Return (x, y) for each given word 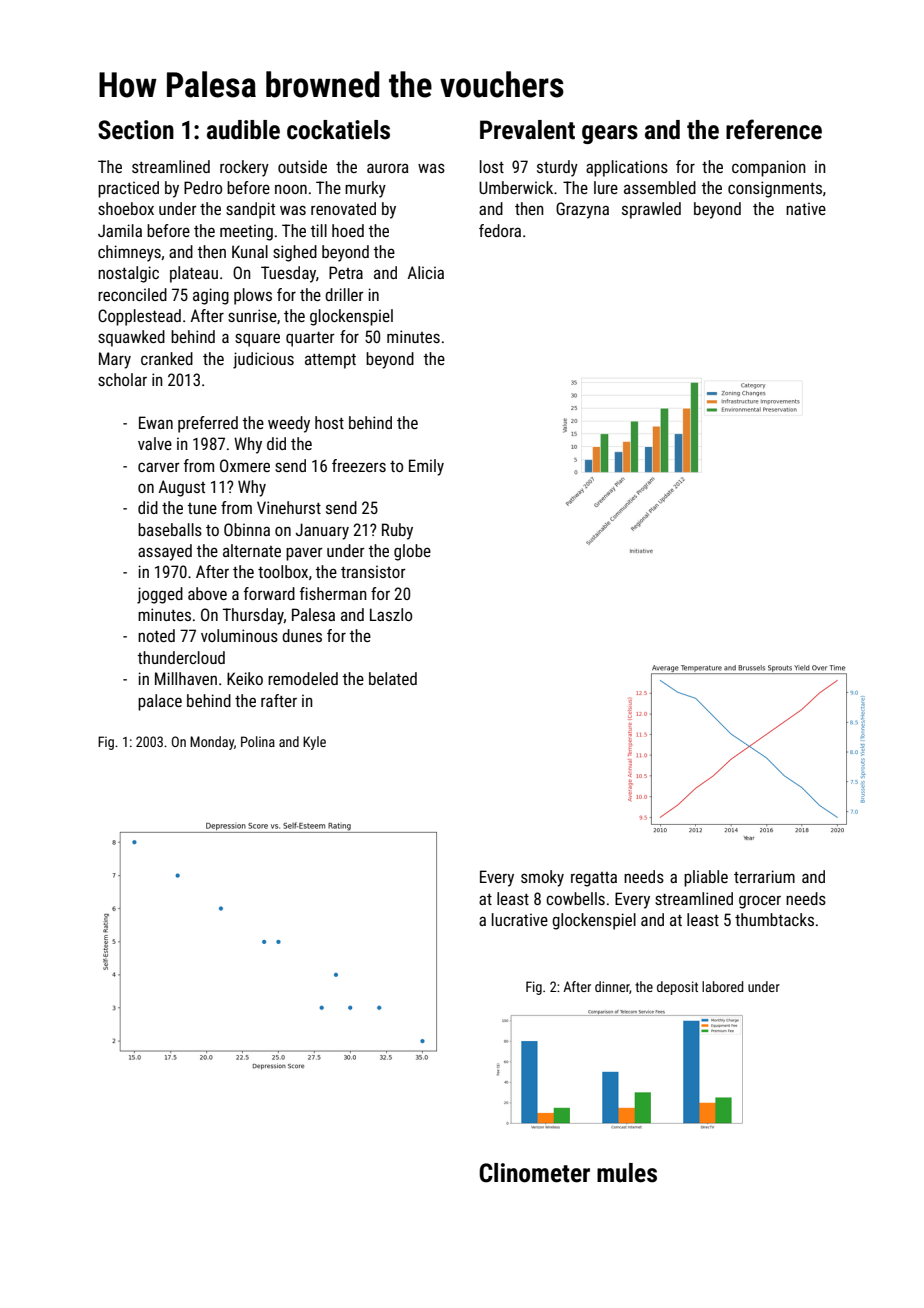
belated (393, 678)
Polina (258, 741)
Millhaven (186, 678)
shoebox (126, 208)
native (806, 208)
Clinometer (534, 1173)
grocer (760, 902)
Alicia (426, 272)
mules (627, 1173)
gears (610, 134)
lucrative (520, 919)
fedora (500, 230)
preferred (208, 424)
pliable (706, 878)
